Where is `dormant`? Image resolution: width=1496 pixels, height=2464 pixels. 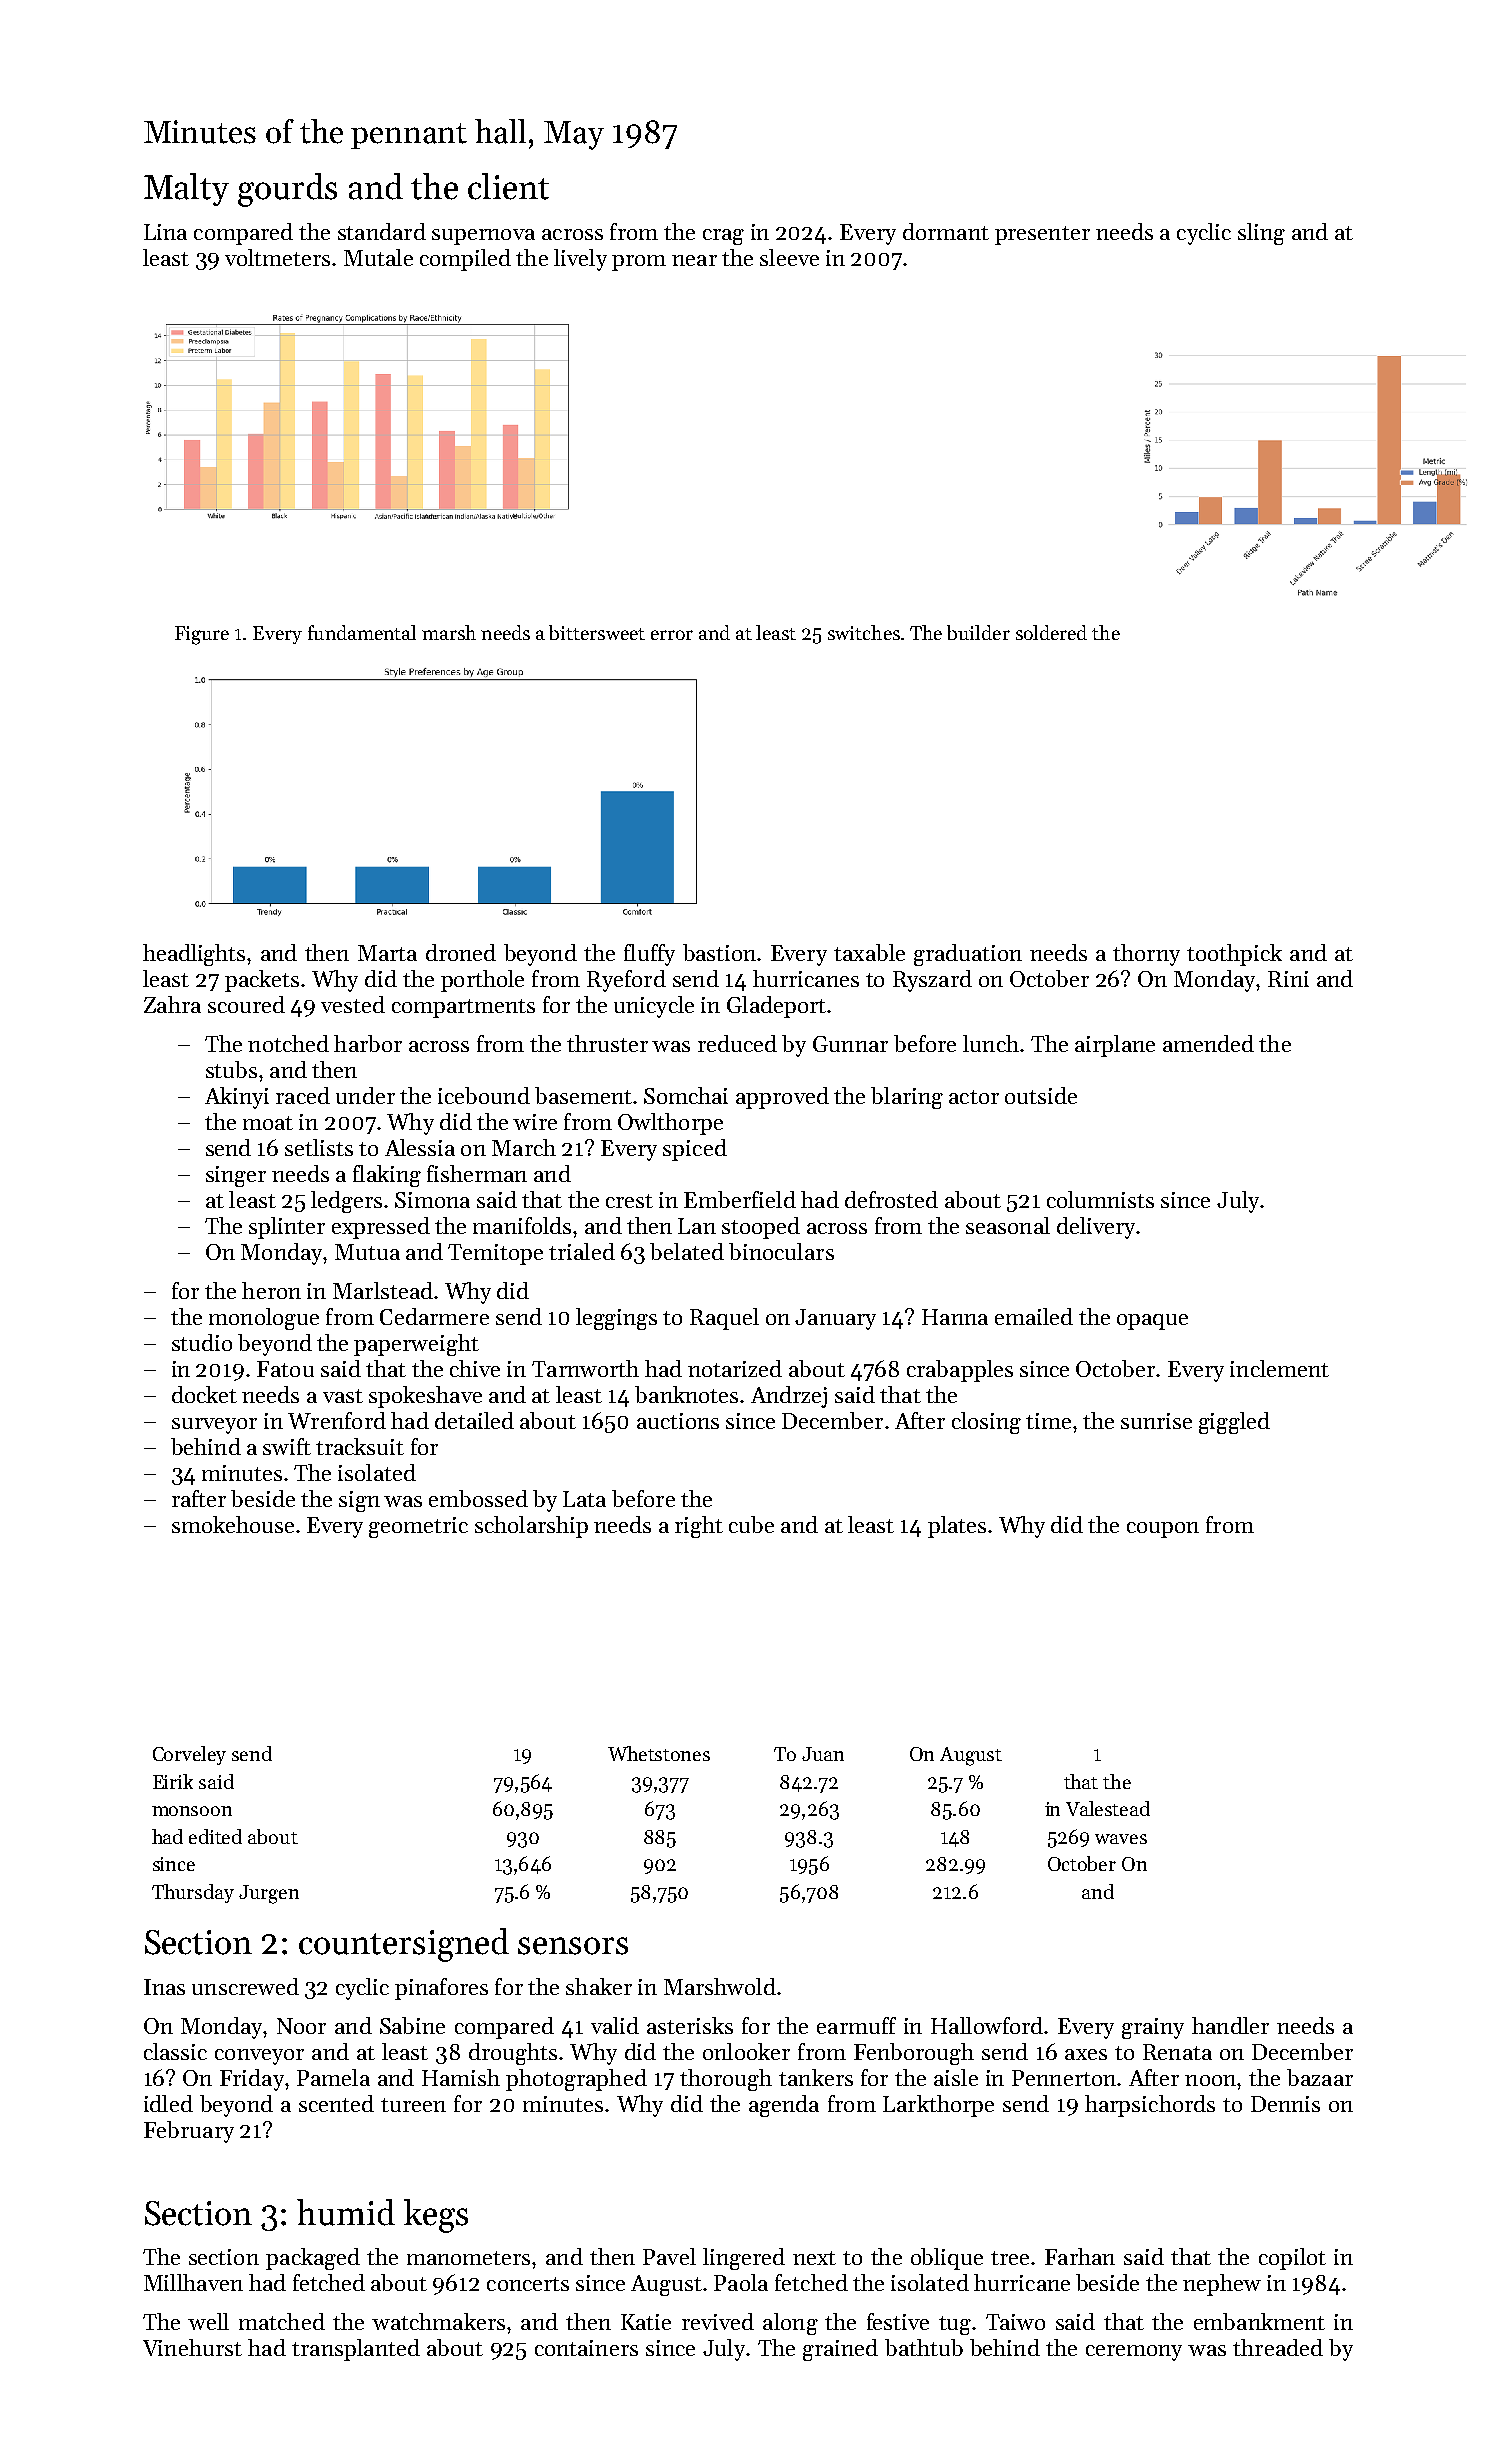 dormant is located at coordinates (946, 231).
